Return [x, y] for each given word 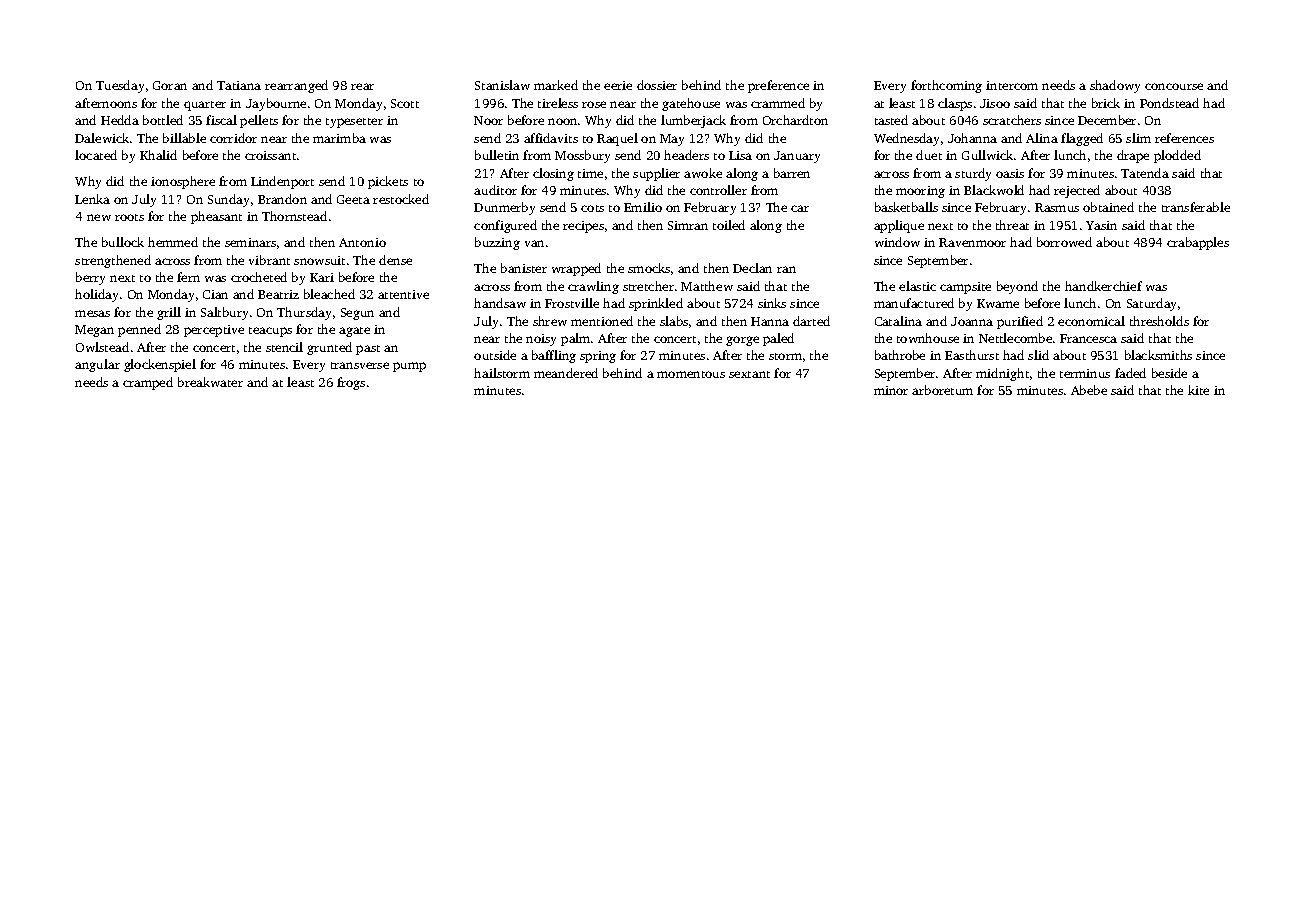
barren [792, 173]
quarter [205, 106]
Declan [752, 268]
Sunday [228, 200]
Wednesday [906, 139]
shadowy [1115, 86]
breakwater [210, 382]
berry [90, 278]
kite [1198, 390]
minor [891, 390]
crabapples [1198, 243]
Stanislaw [502, 85]
